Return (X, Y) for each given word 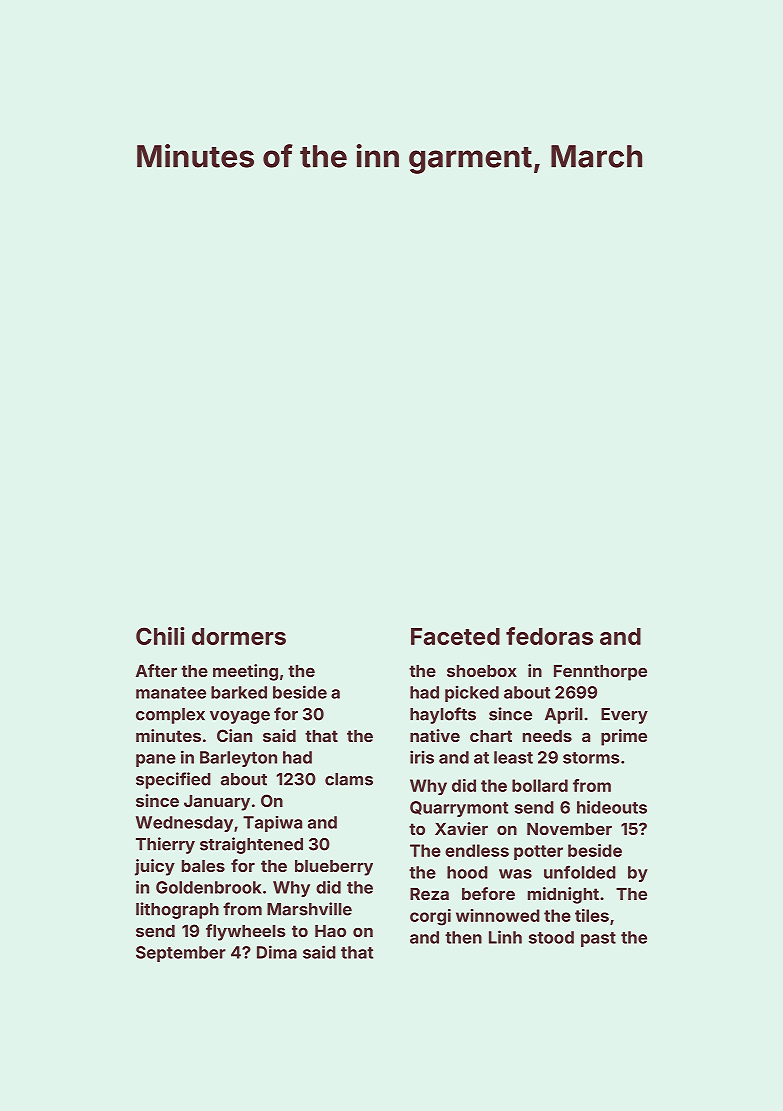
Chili (160, 636)
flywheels (246, 932)
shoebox (482, 671)
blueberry (334, 868)
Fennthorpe (600, 673)
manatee (171, 693)
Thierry (165, 845)
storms (591, 758)
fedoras (549, 636)
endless (477, 850)
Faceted (455, 636)
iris (422, 757)
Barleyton (238, 759)
